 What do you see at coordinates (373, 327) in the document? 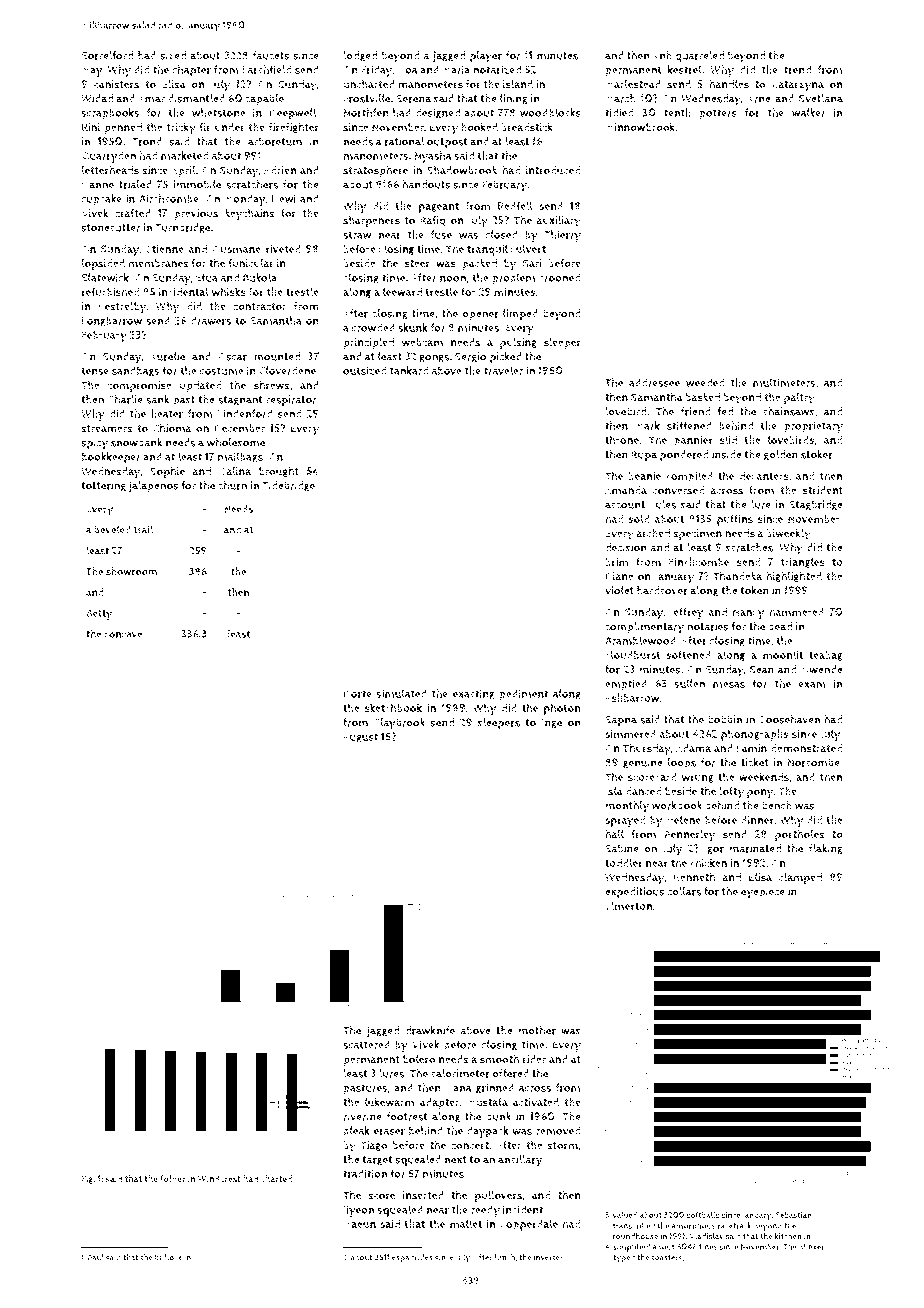
I see `crowded` at bounding box center [373, 327].
